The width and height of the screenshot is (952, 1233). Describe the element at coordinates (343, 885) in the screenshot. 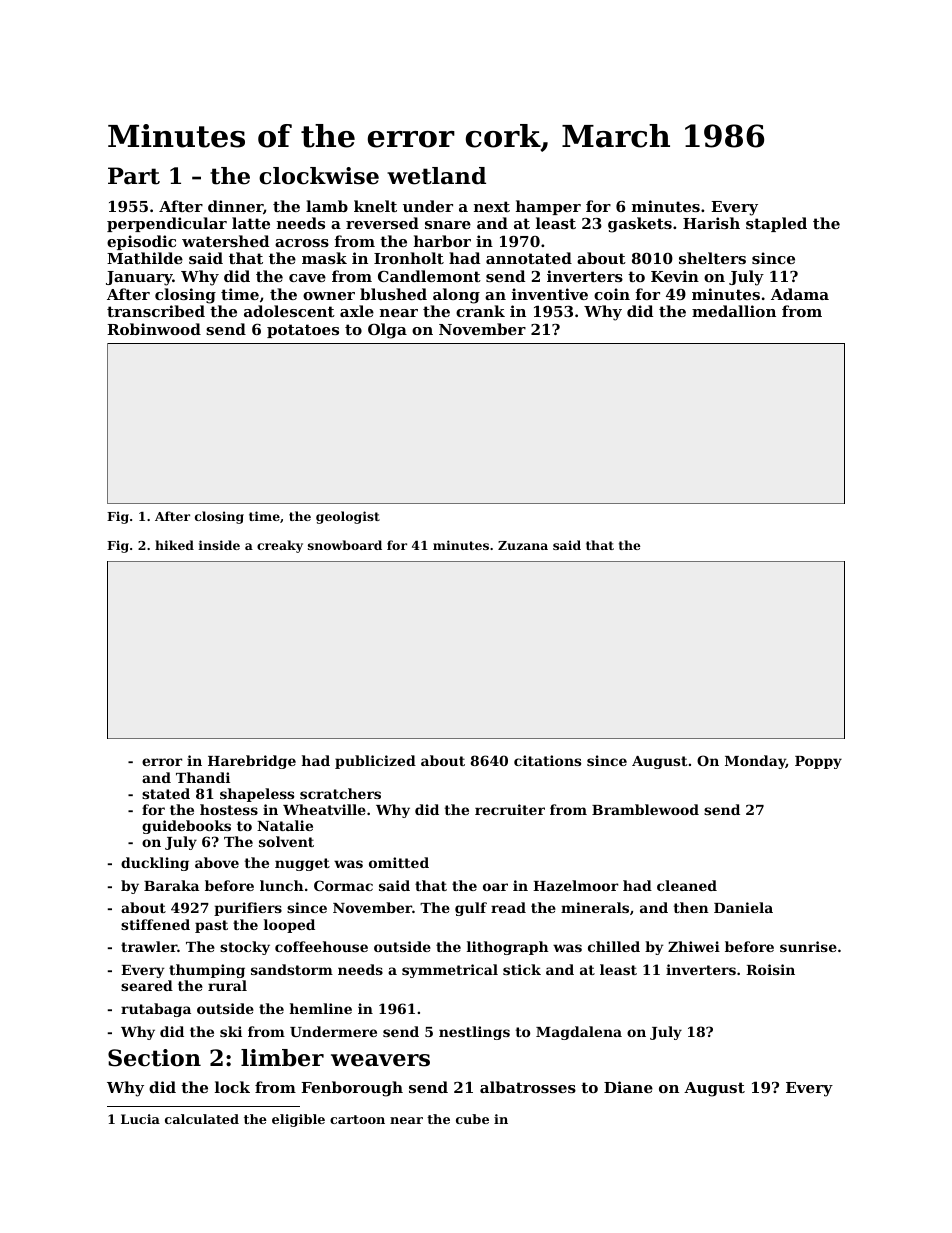

I see `Cormac` at that location.
